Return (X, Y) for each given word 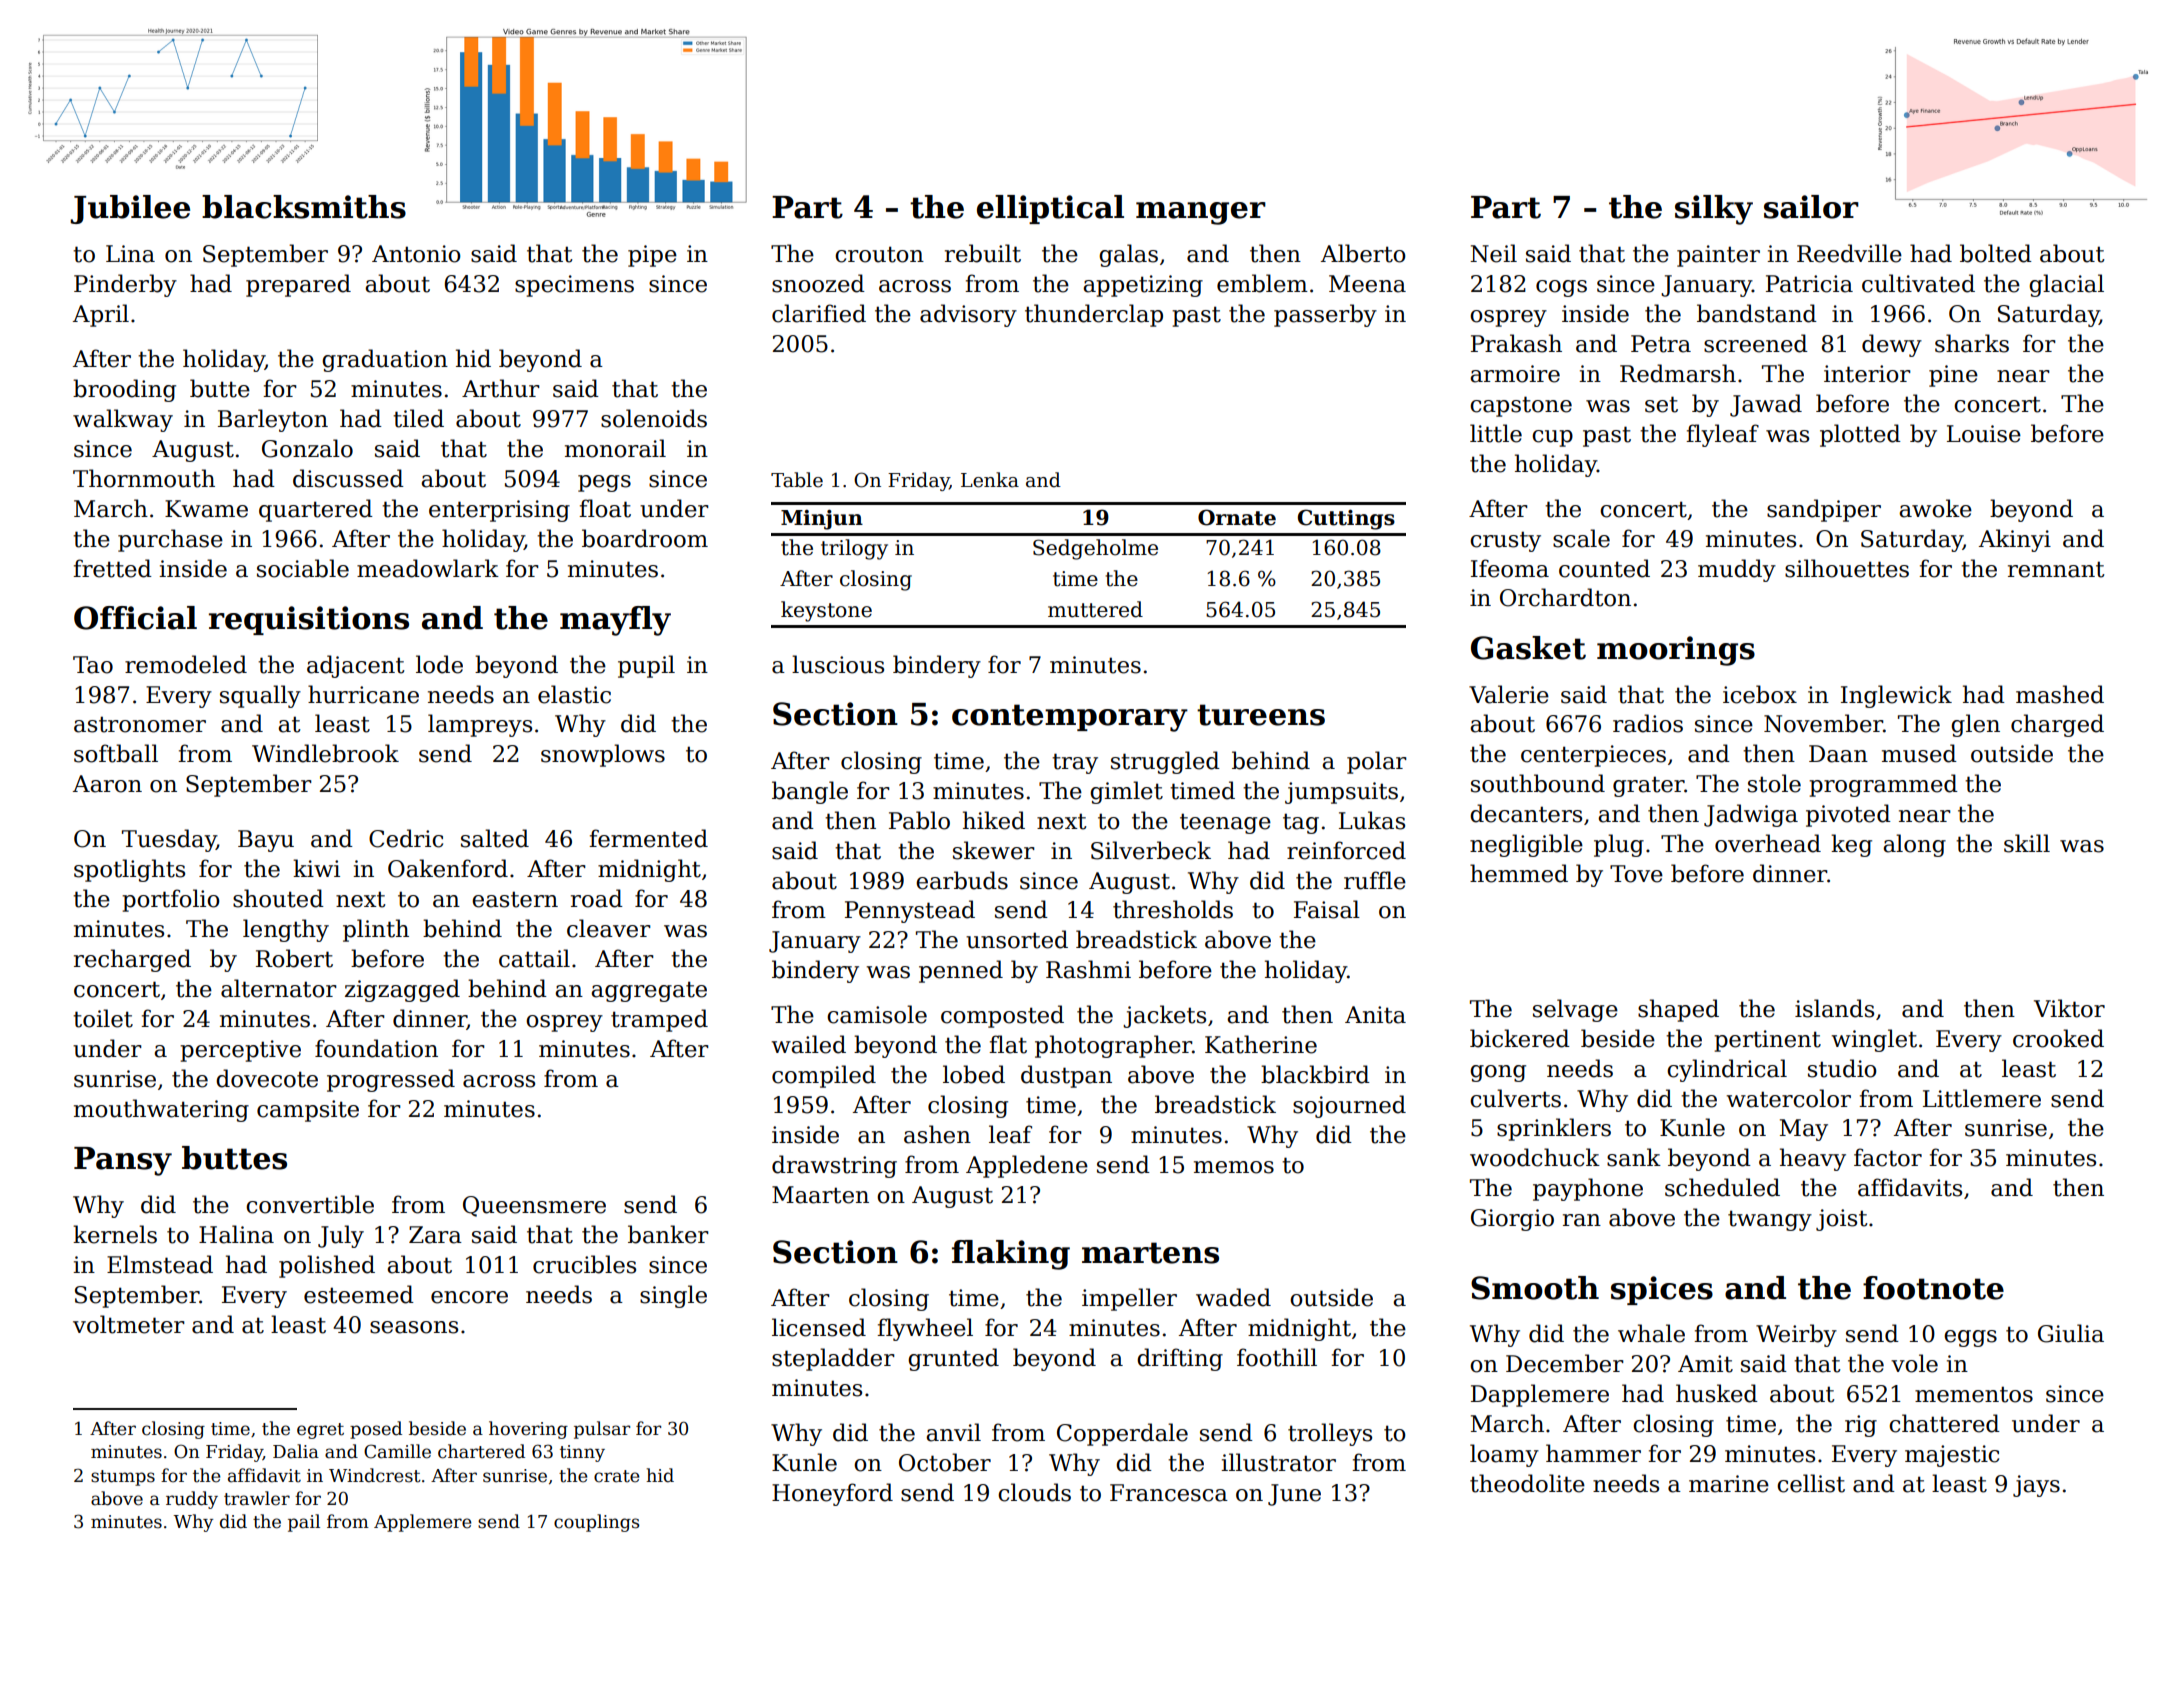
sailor (1811, 207)
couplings (597, 1523)
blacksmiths (304, 207)
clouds (1034, 1492)
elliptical (1050, 209)
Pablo (919, 820)
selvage (1575, 1010)
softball (116, 753)
